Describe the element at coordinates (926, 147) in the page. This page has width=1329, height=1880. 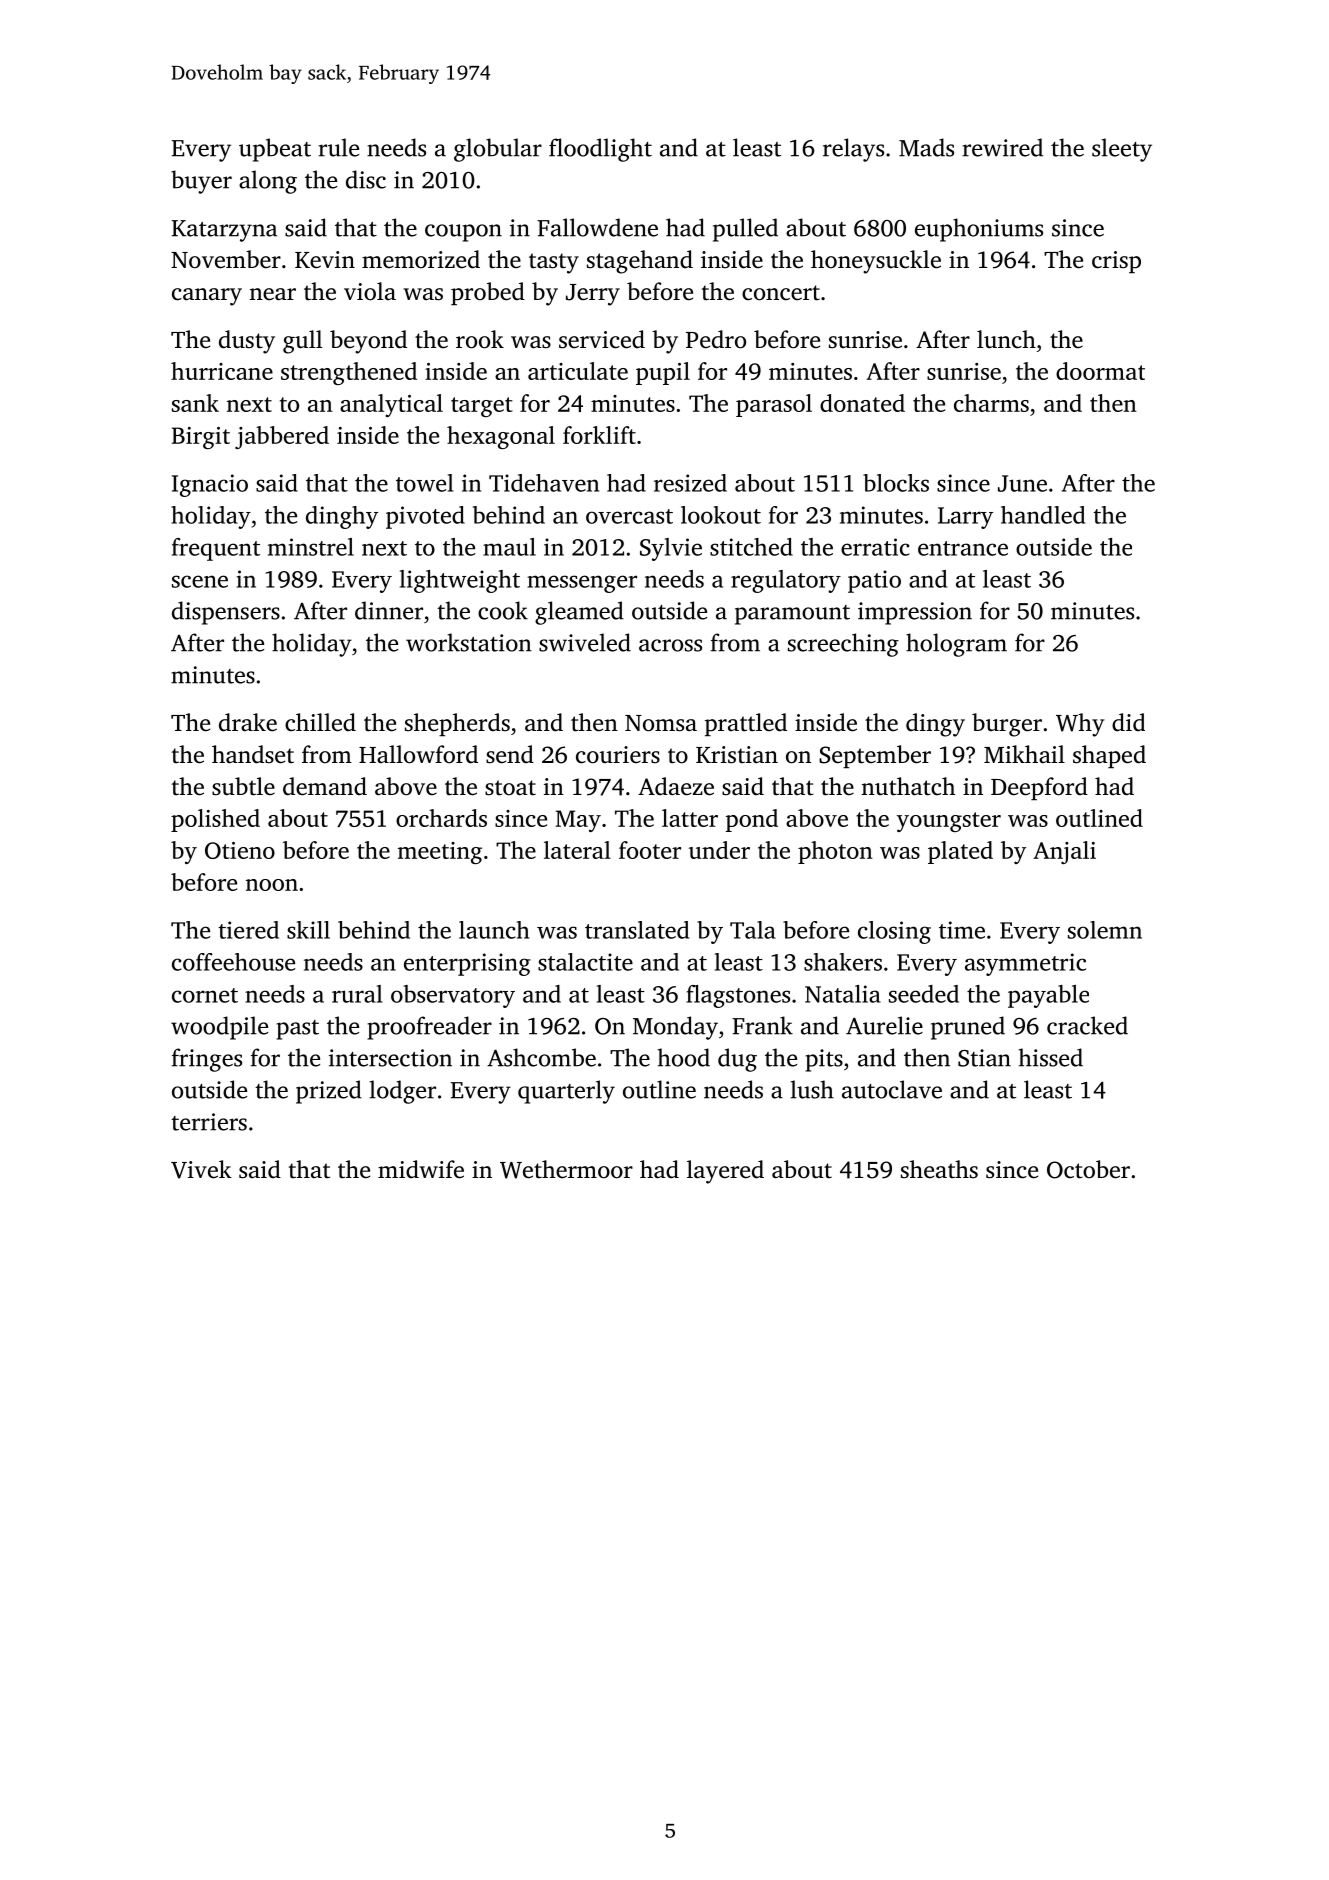
I see `Mads` at that location.
